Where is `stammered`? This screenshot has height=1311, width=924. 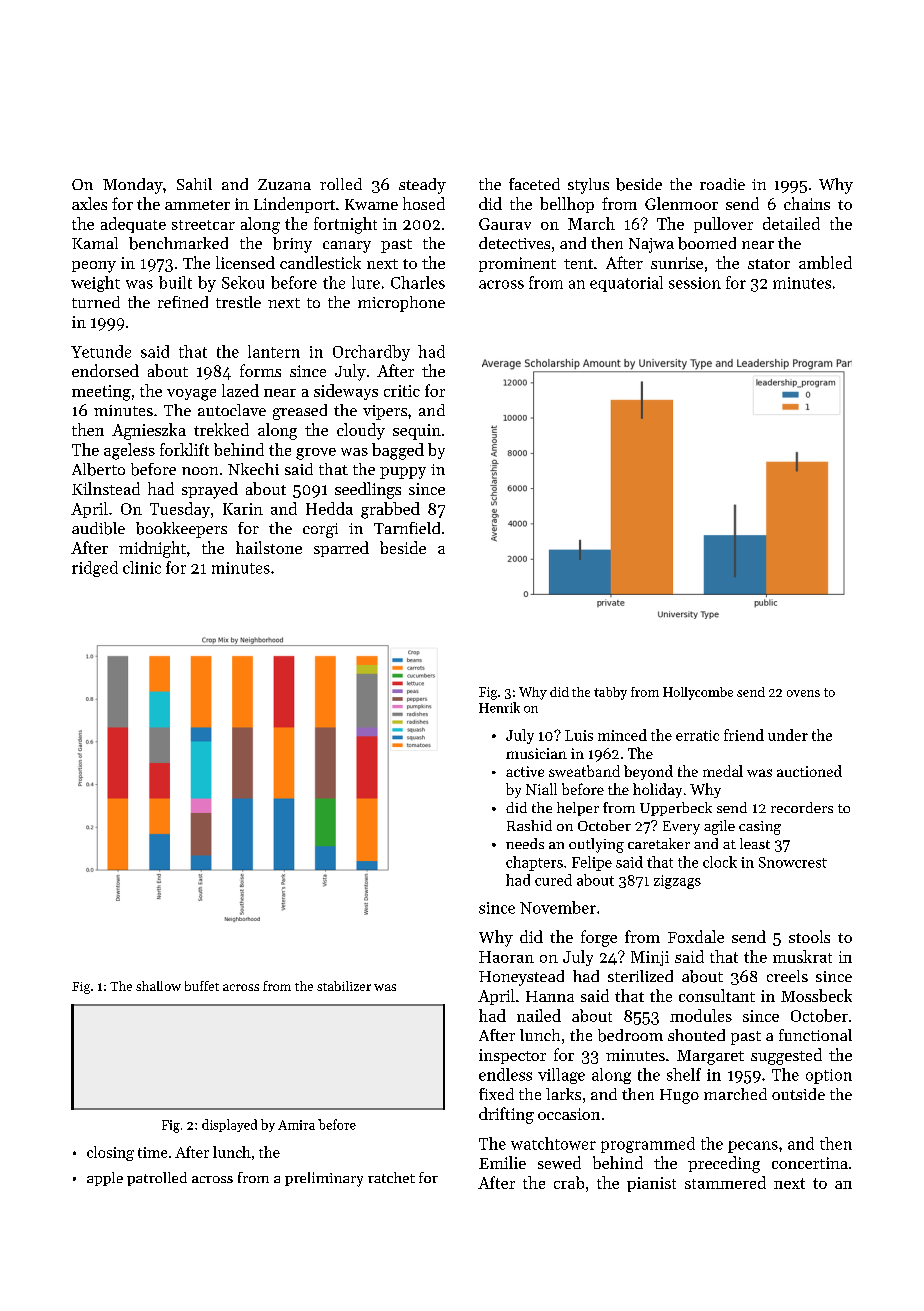 stammered is located at coordinates (725, 1182).
